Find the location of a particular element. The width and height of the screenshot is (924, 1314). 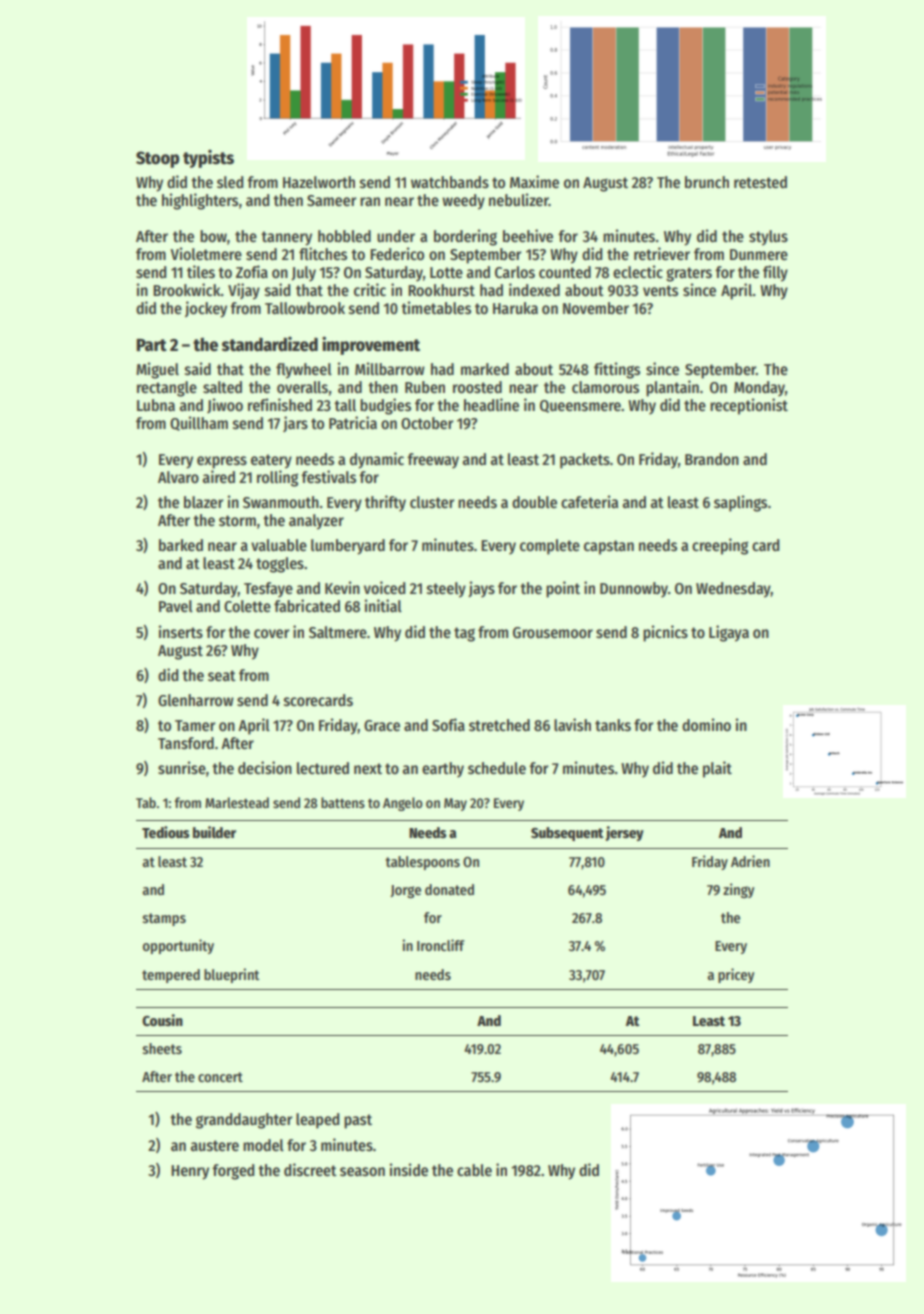

tiles is located at coordinates (201, 272).
